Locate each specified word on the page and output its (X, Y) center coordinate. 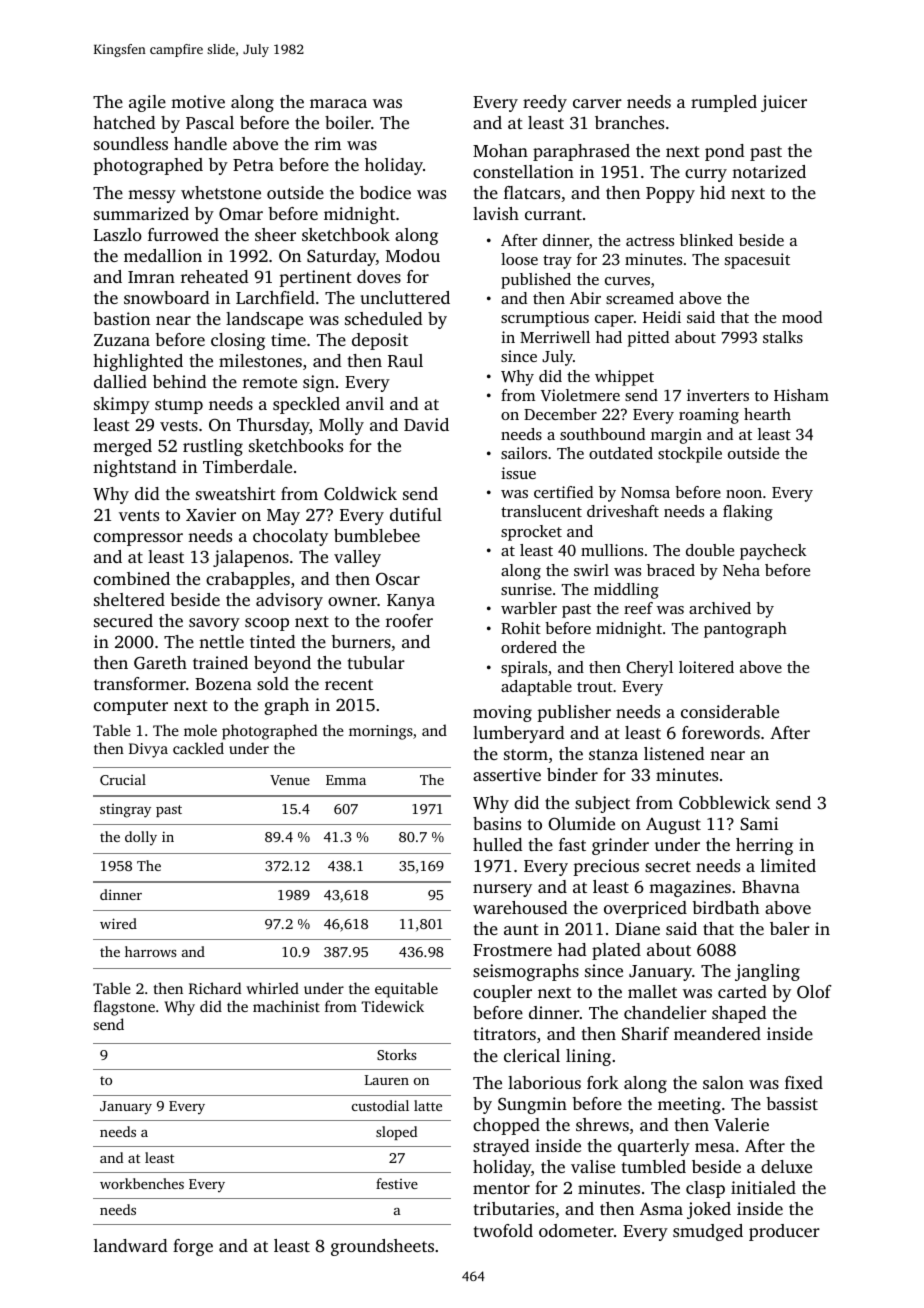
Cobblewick (724, 803)
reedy (545, 103)
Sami (759, 824)
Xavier (211, 514)
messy (152, 196)
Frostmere (512, 950)
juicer (784, 103)
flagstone (124, 1008)
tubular (376, 662)
